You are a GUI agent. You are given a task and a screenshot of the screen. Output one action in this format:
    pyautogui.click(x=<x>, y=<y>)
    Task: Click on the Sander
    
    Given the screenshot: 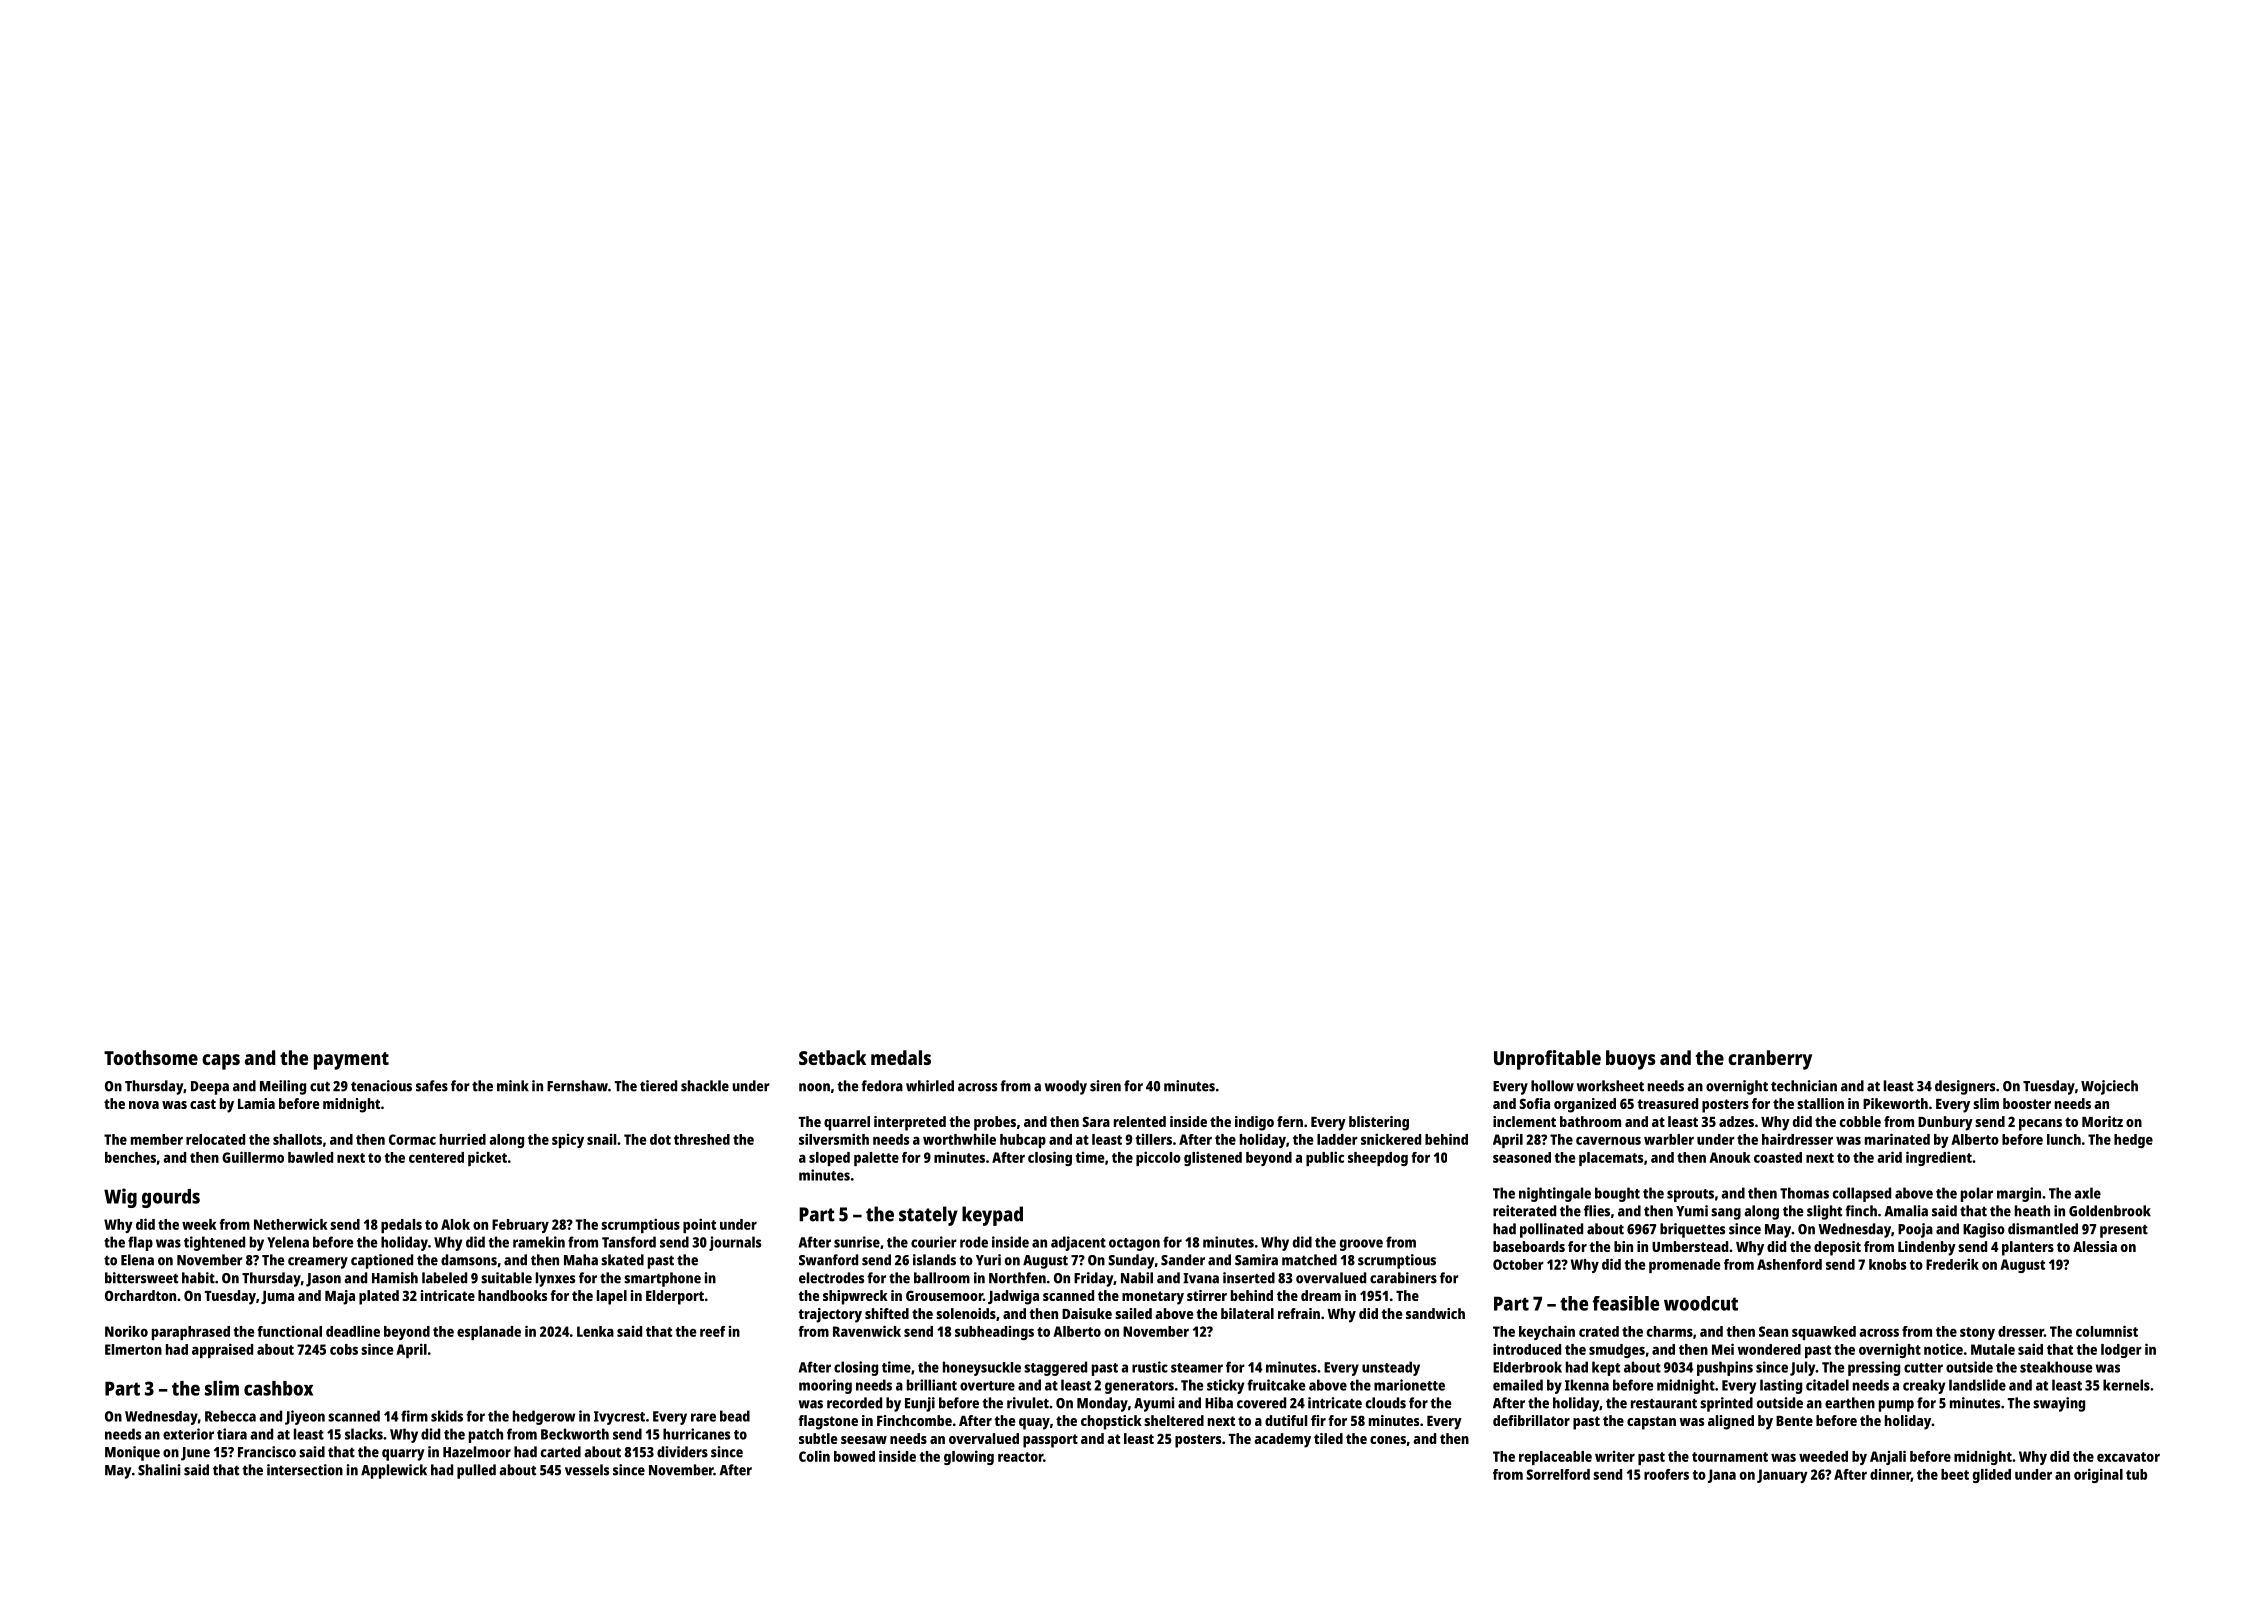 What is the action you would take?
    pyautogui.click(x=1183, y=1260)
